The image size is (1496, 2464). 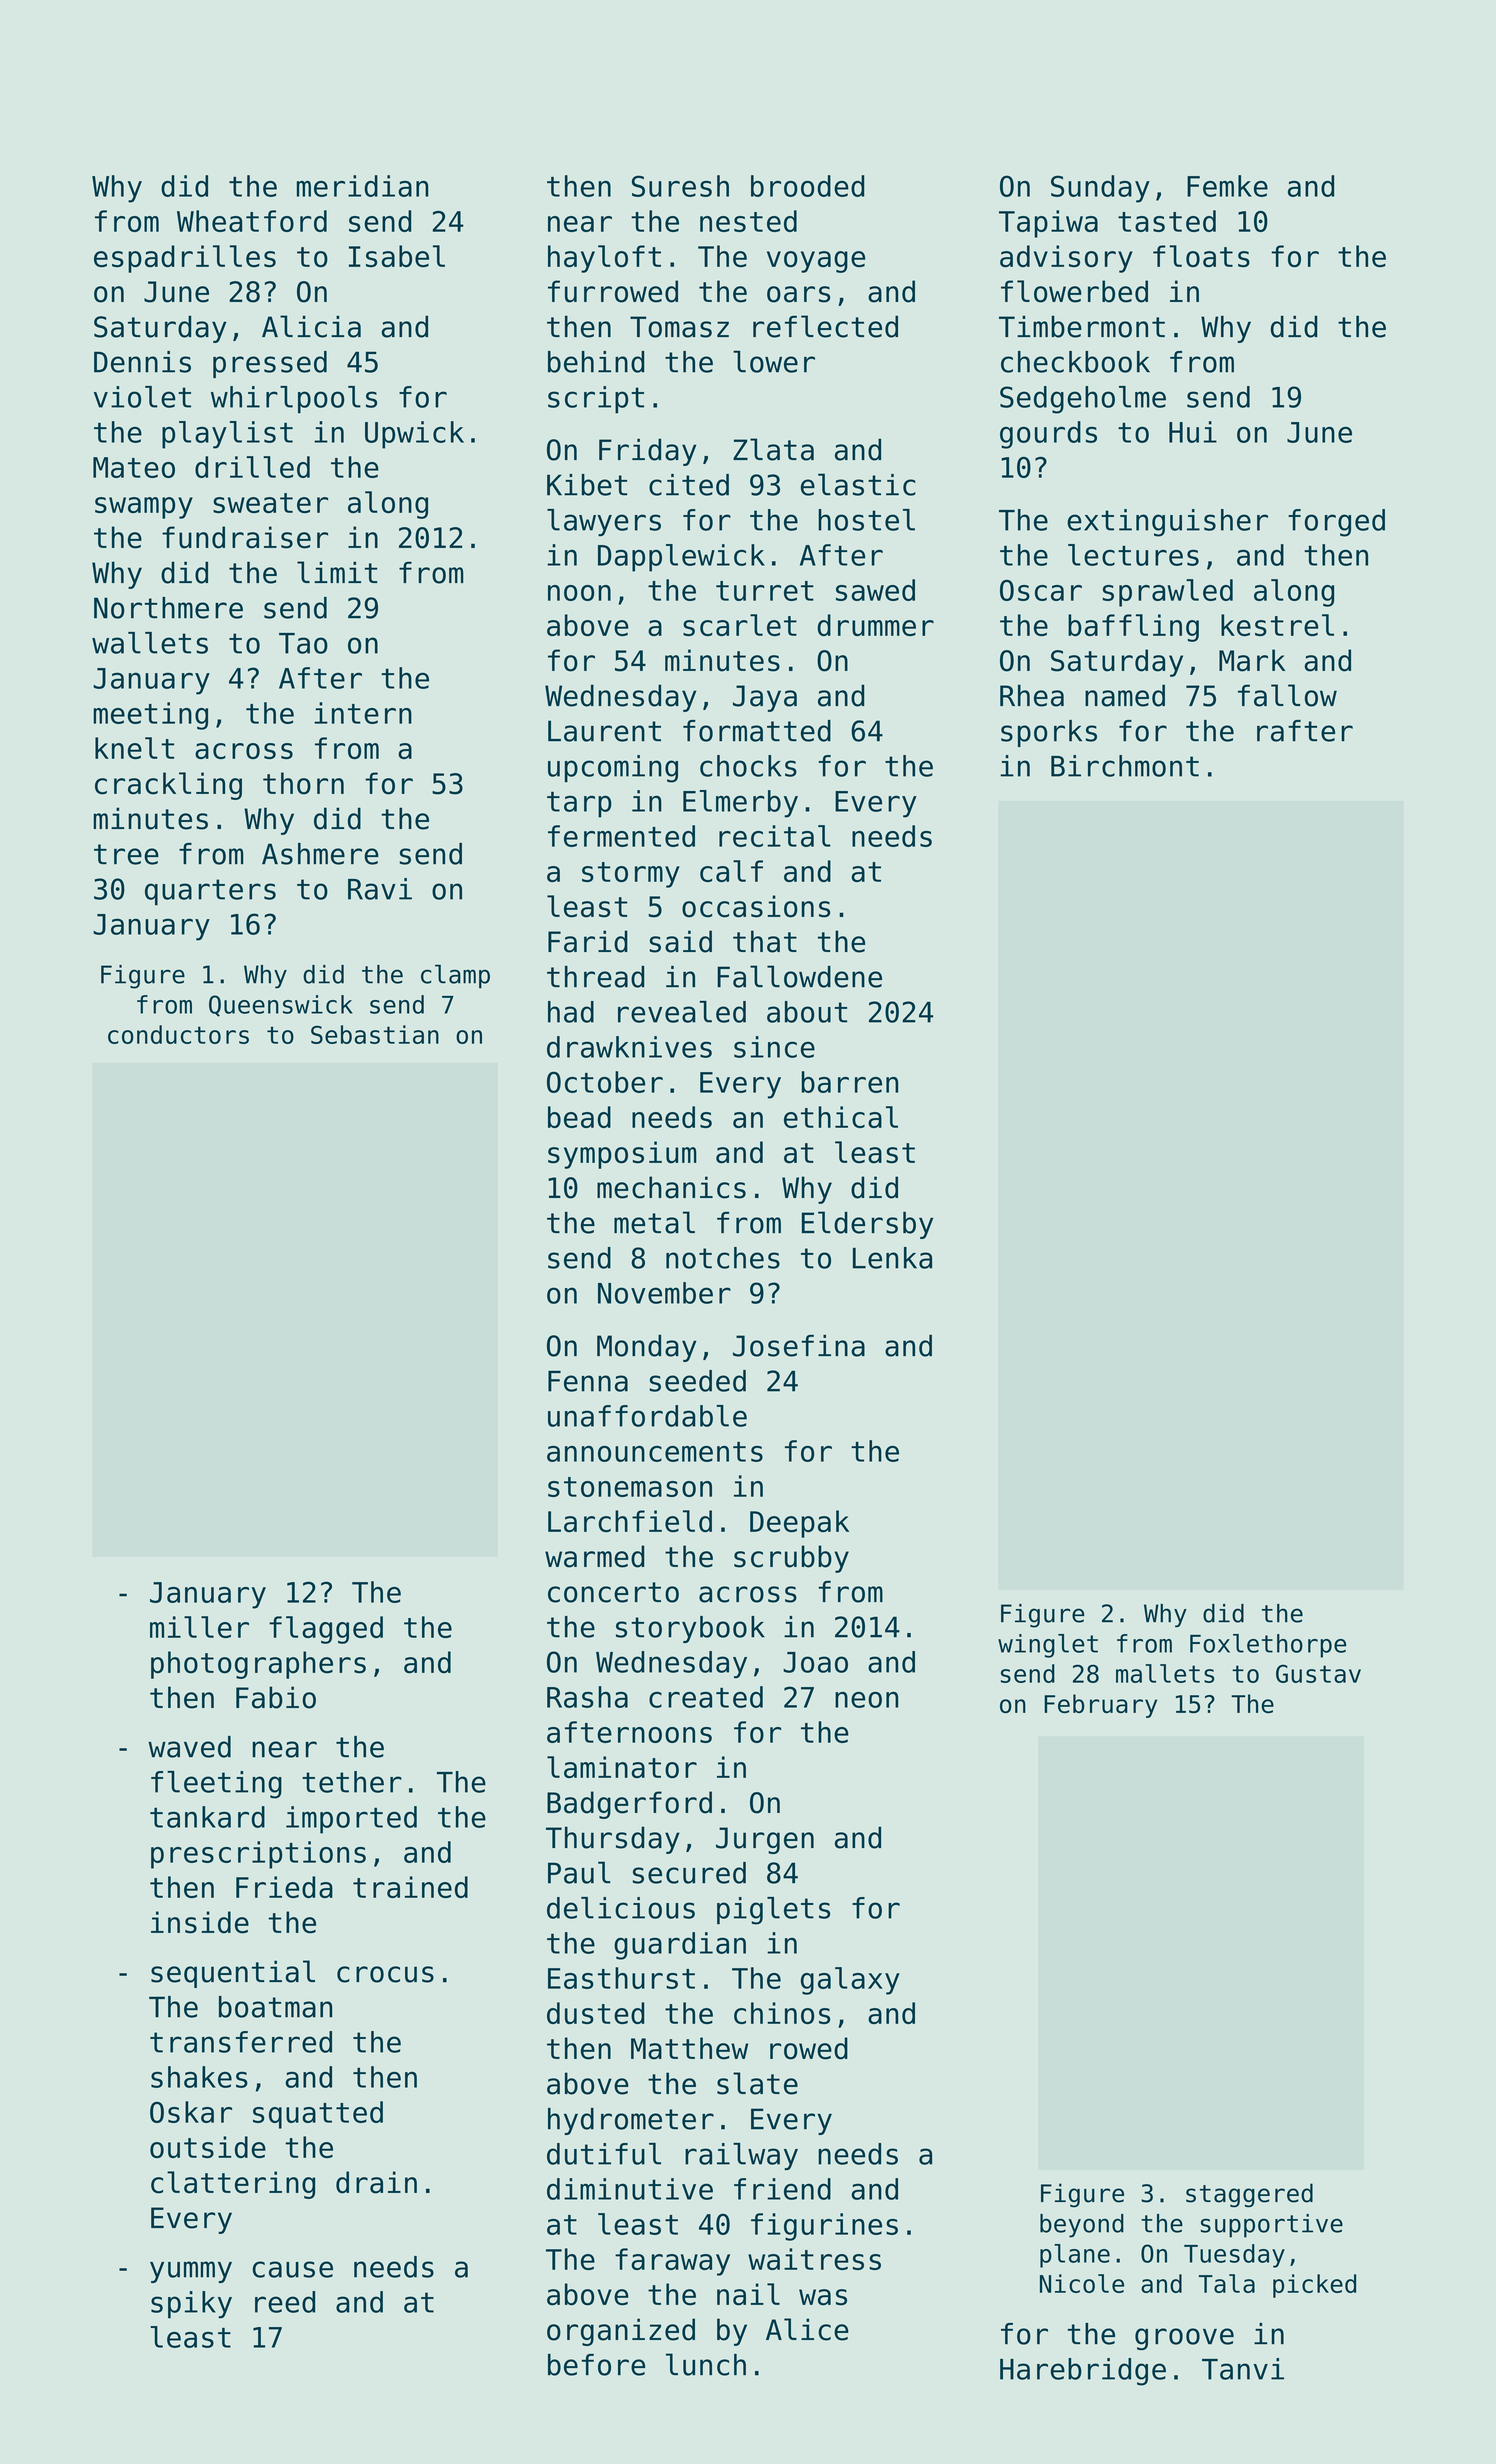 I want to click on miller, so click(x=199, y=1627).
